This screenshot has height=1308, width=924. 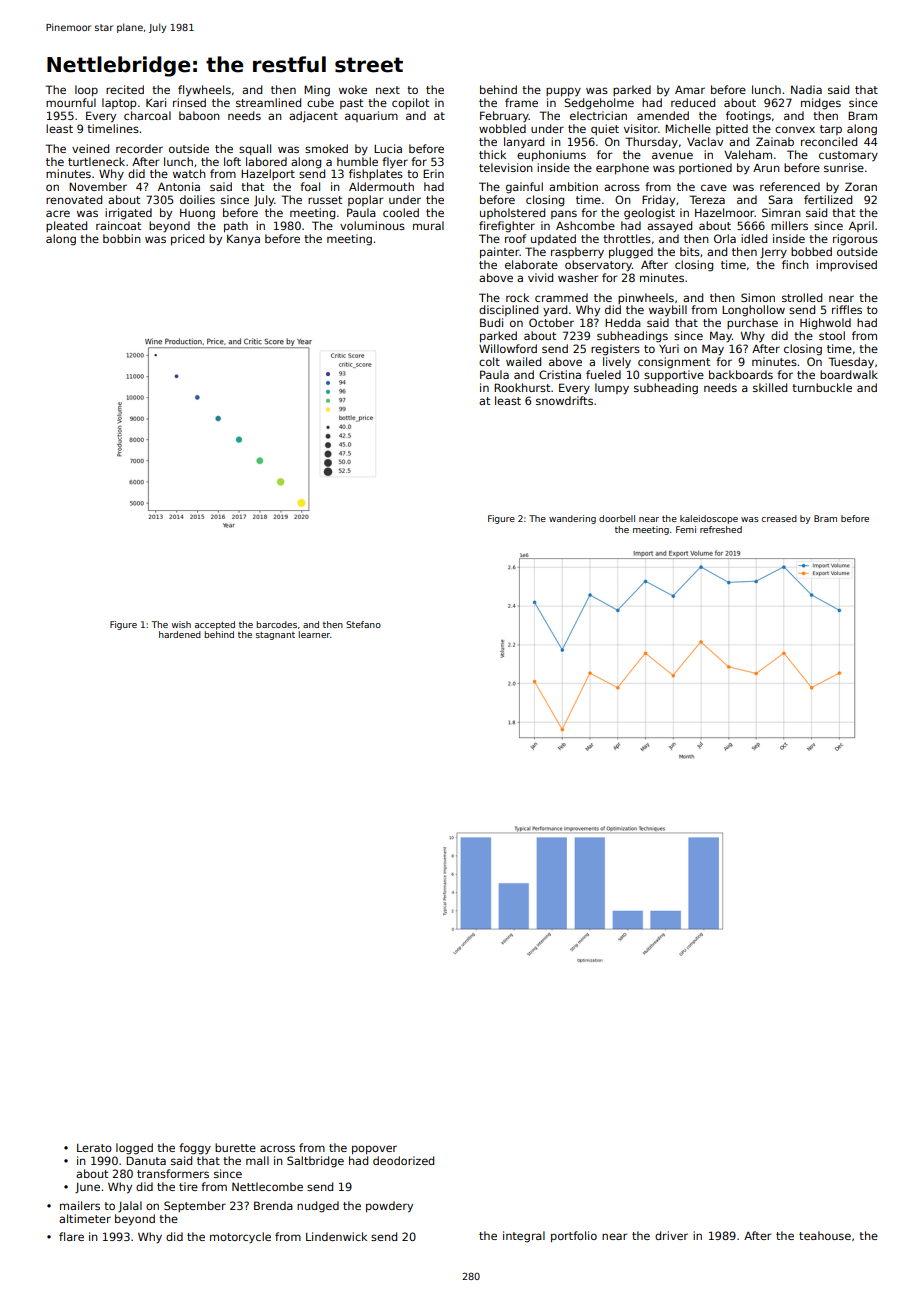 I want to click on deodorized, so click(x=403, y=1160).
